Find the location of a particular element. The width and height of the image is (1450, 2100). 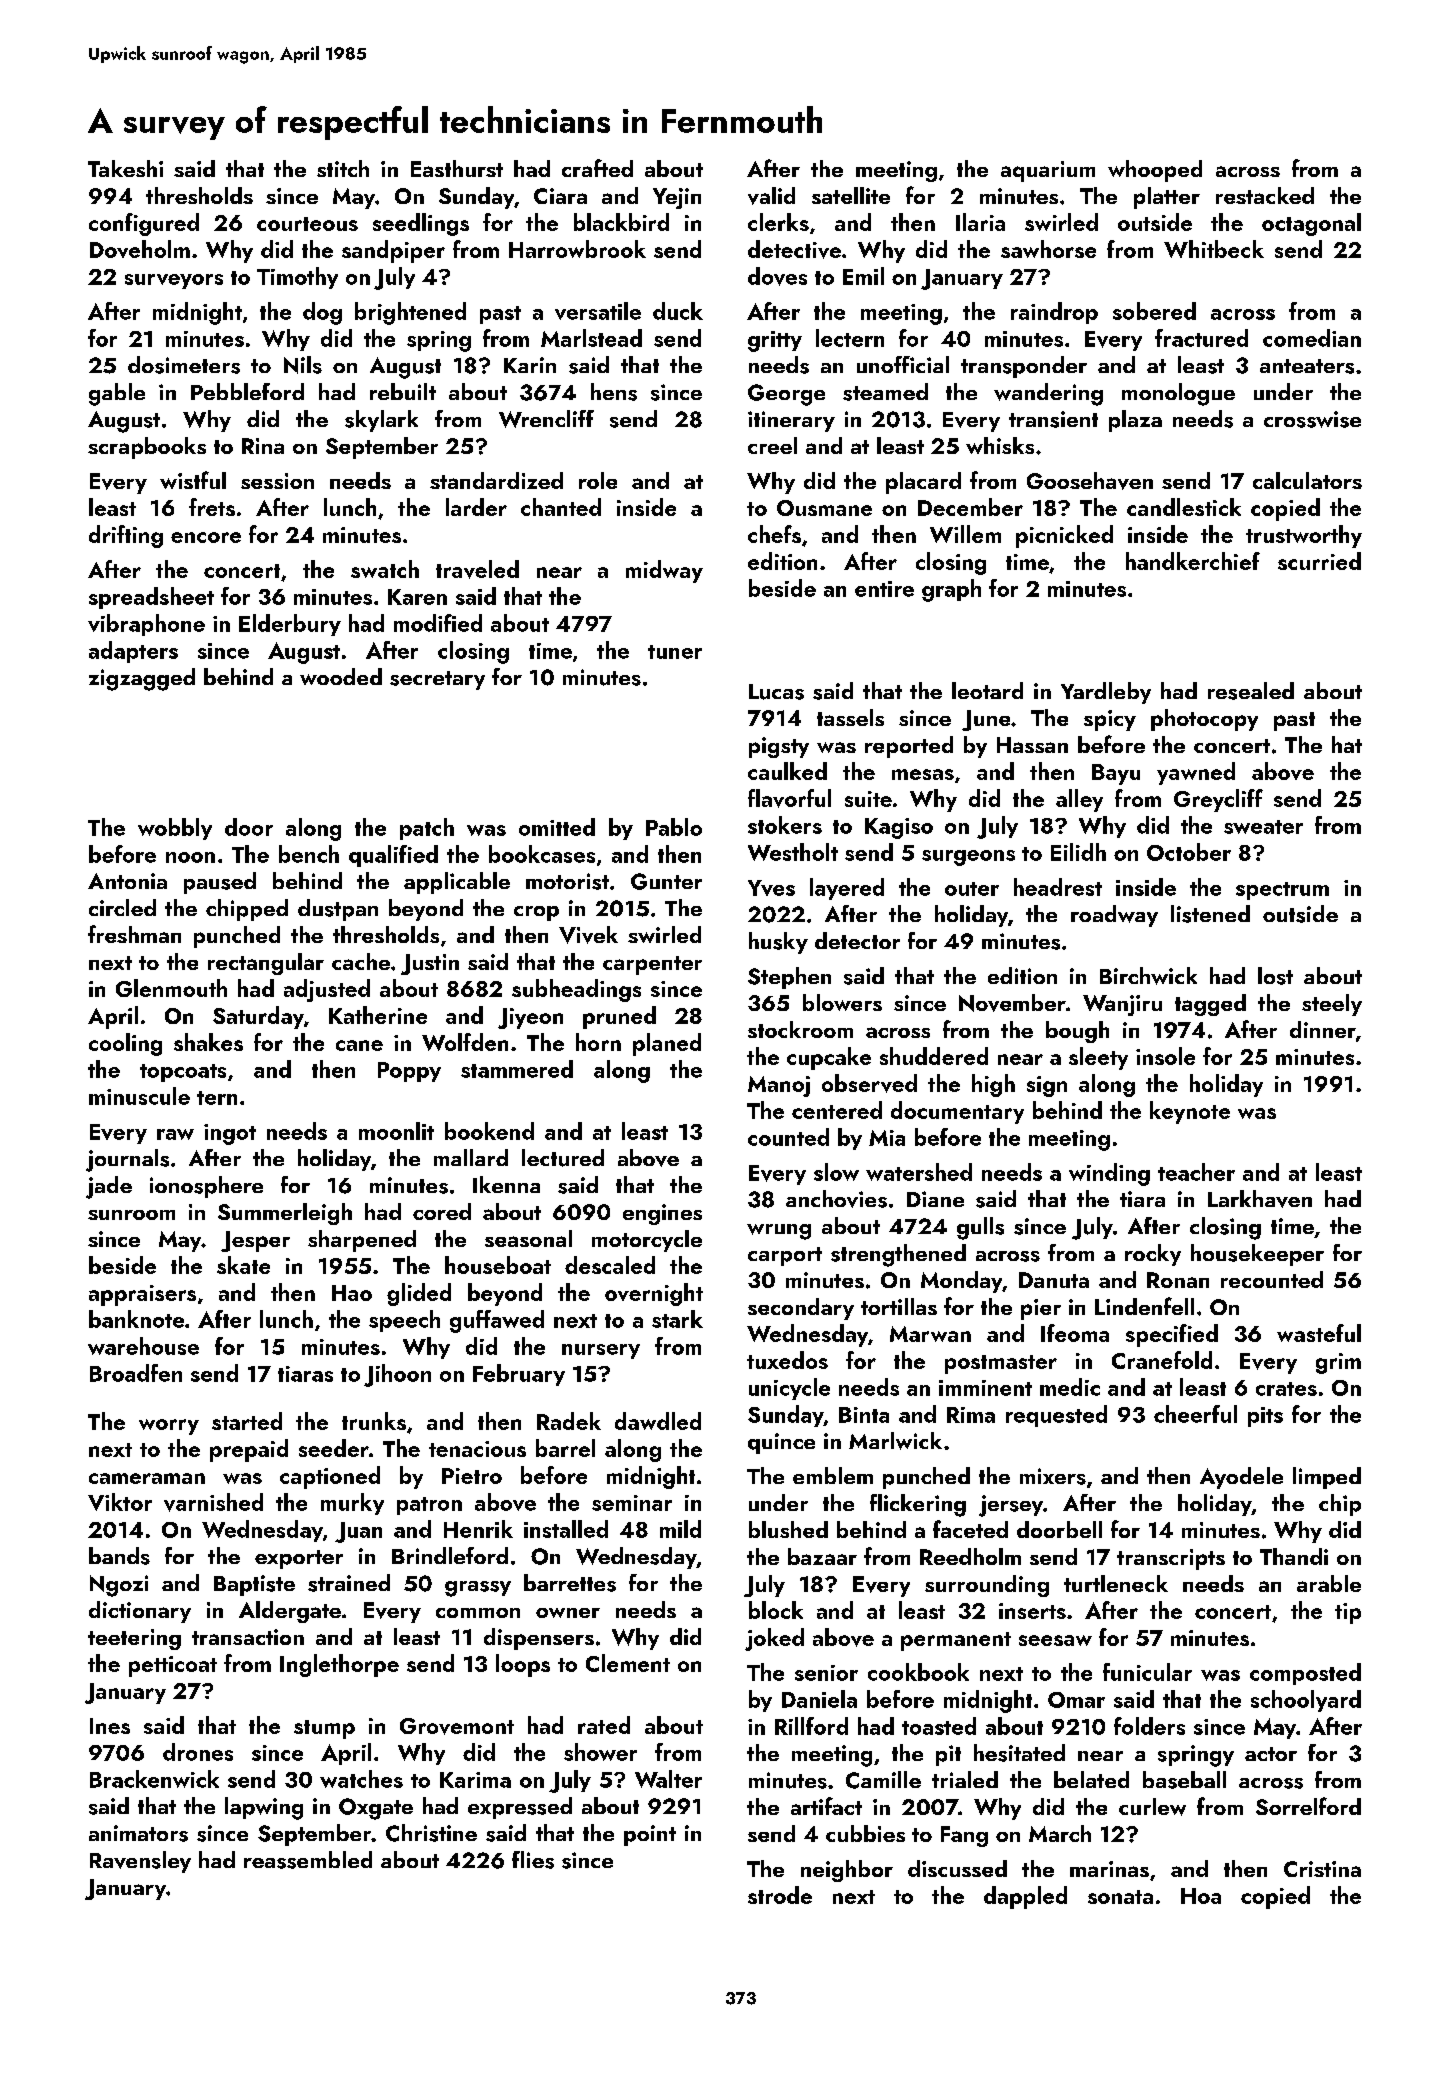

whooped is located at coordinates (1155, 171).
